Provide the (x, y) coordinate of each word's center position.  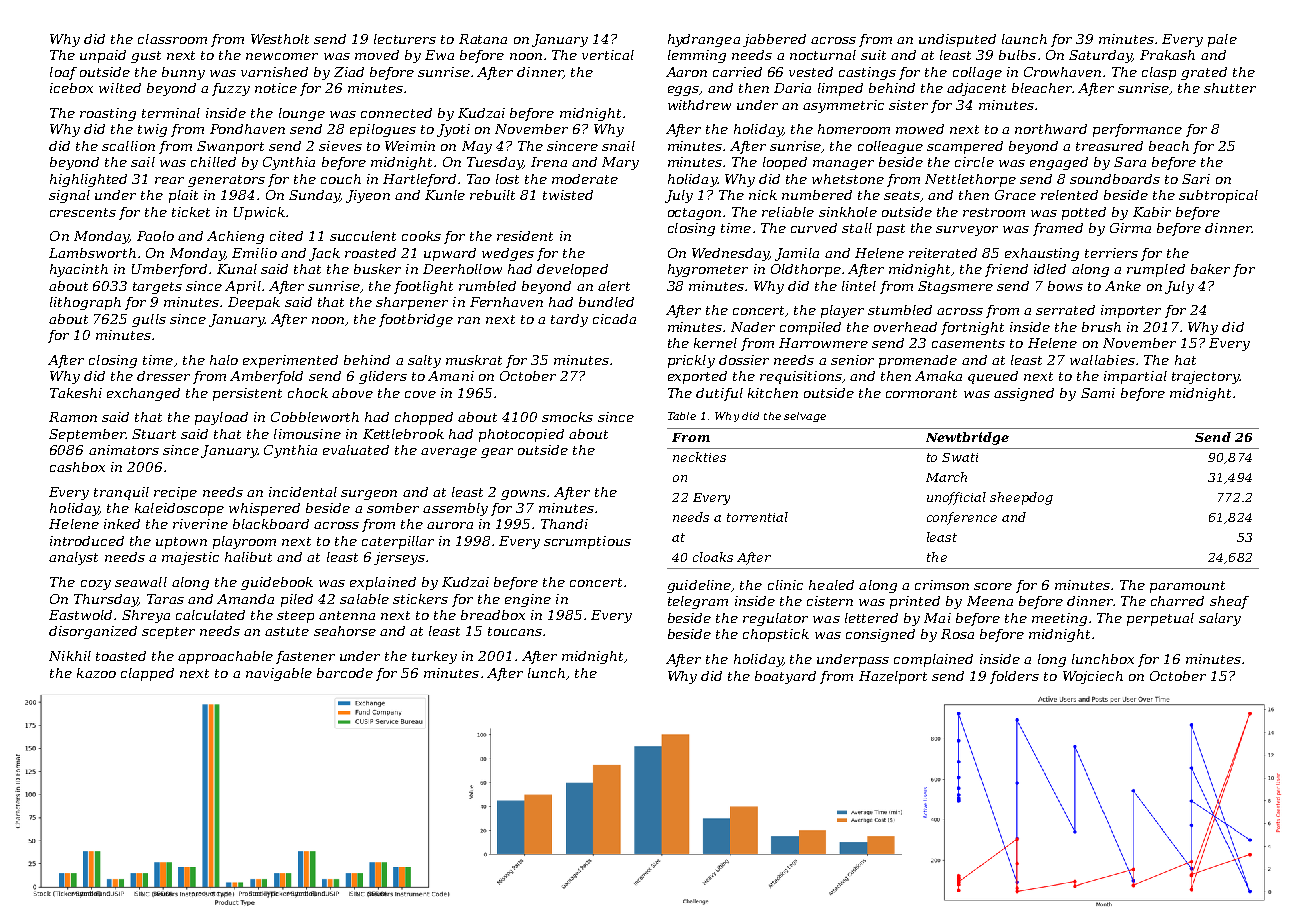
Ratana (483, 39)
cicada (614, 319)
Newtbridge (967, 438)
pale (1222, 40)
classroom (172, 39)
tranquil (121, 493)
